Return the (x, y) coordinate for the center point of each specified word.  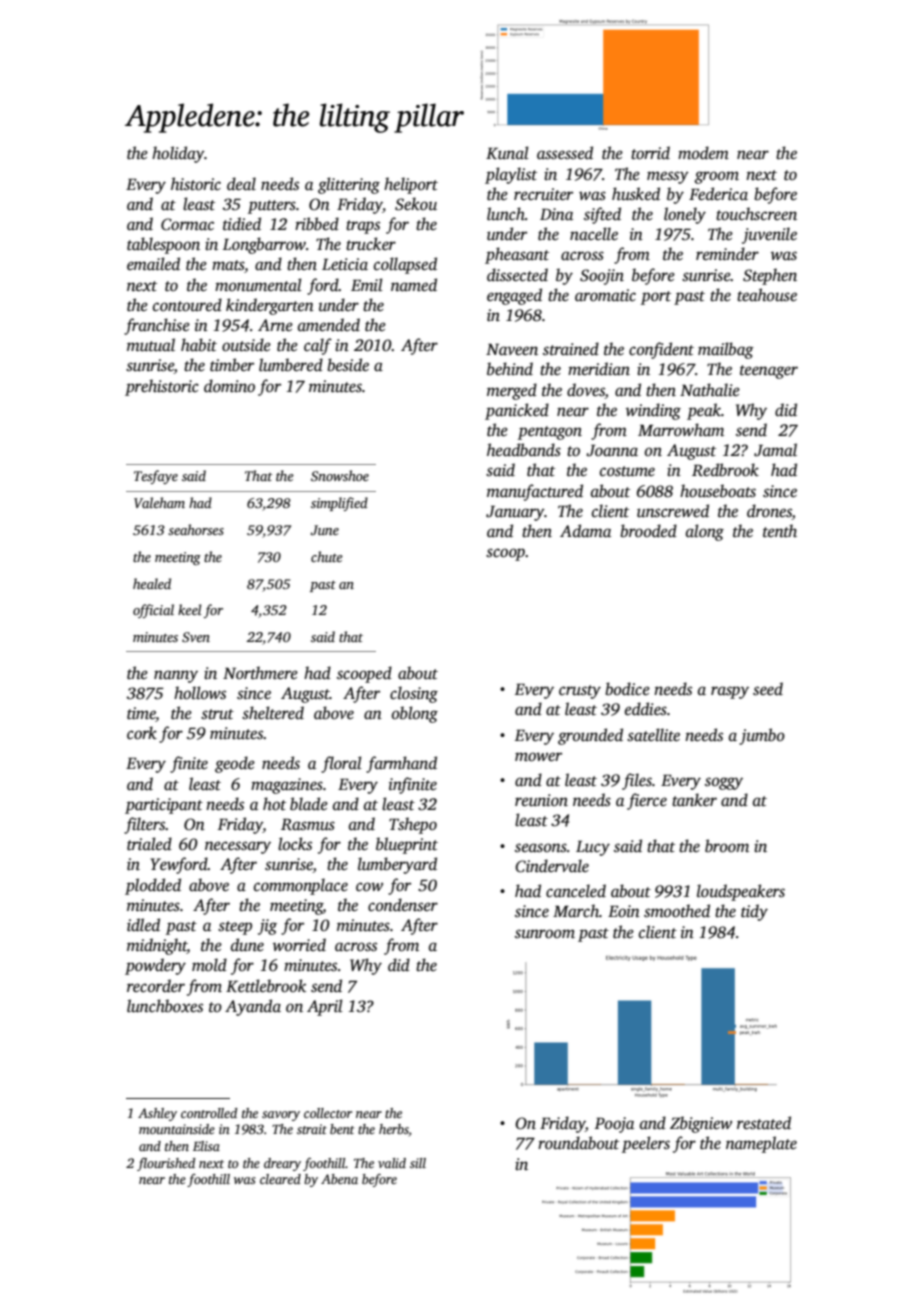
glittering (349, 185)
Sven (196, 637)
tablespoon (163, 245)
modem (703, 153)
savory (281, 1116)
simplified (339, 504)
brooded (648, 531)
